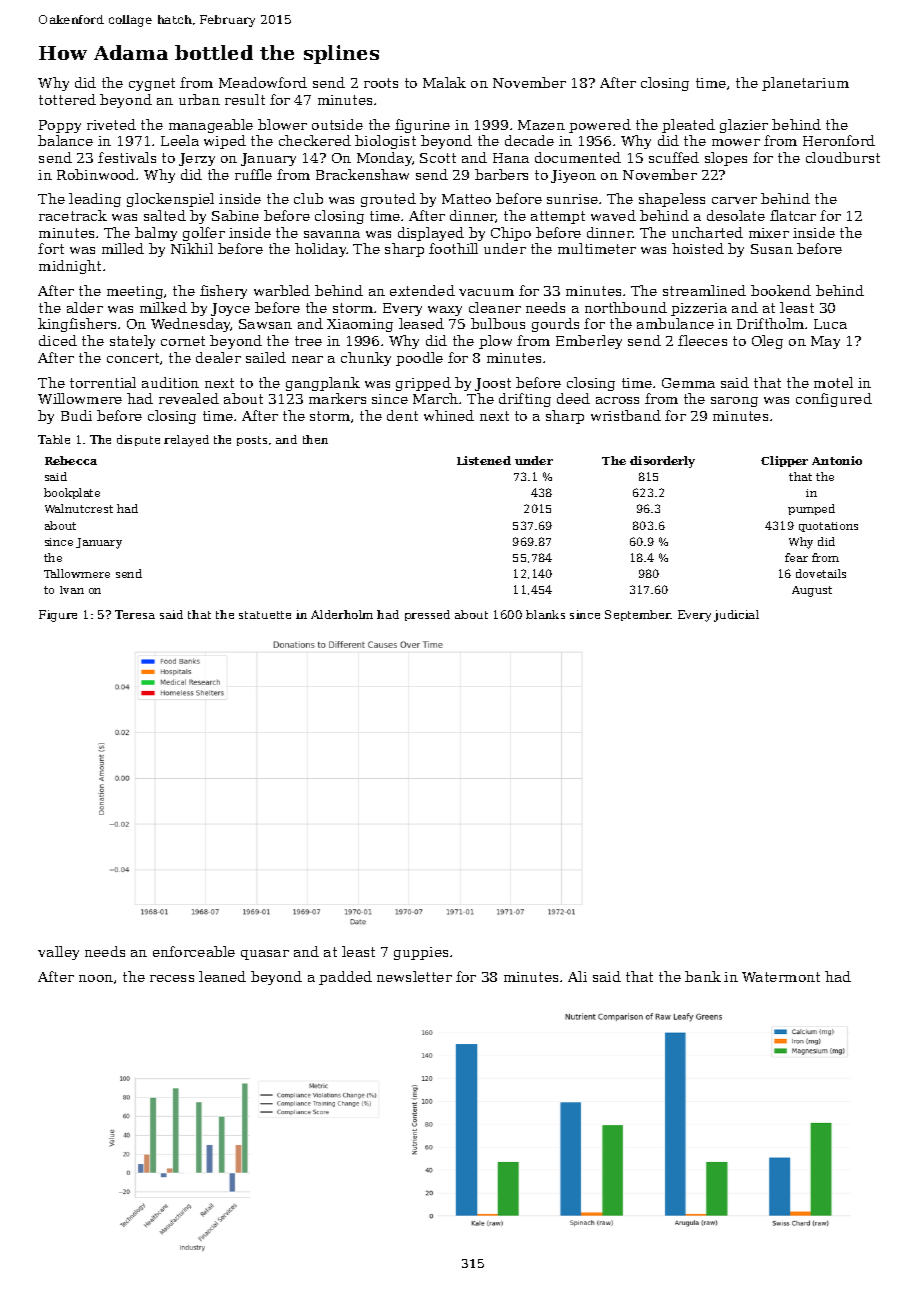  I want to click on cloudburst, so click(843, 157).
